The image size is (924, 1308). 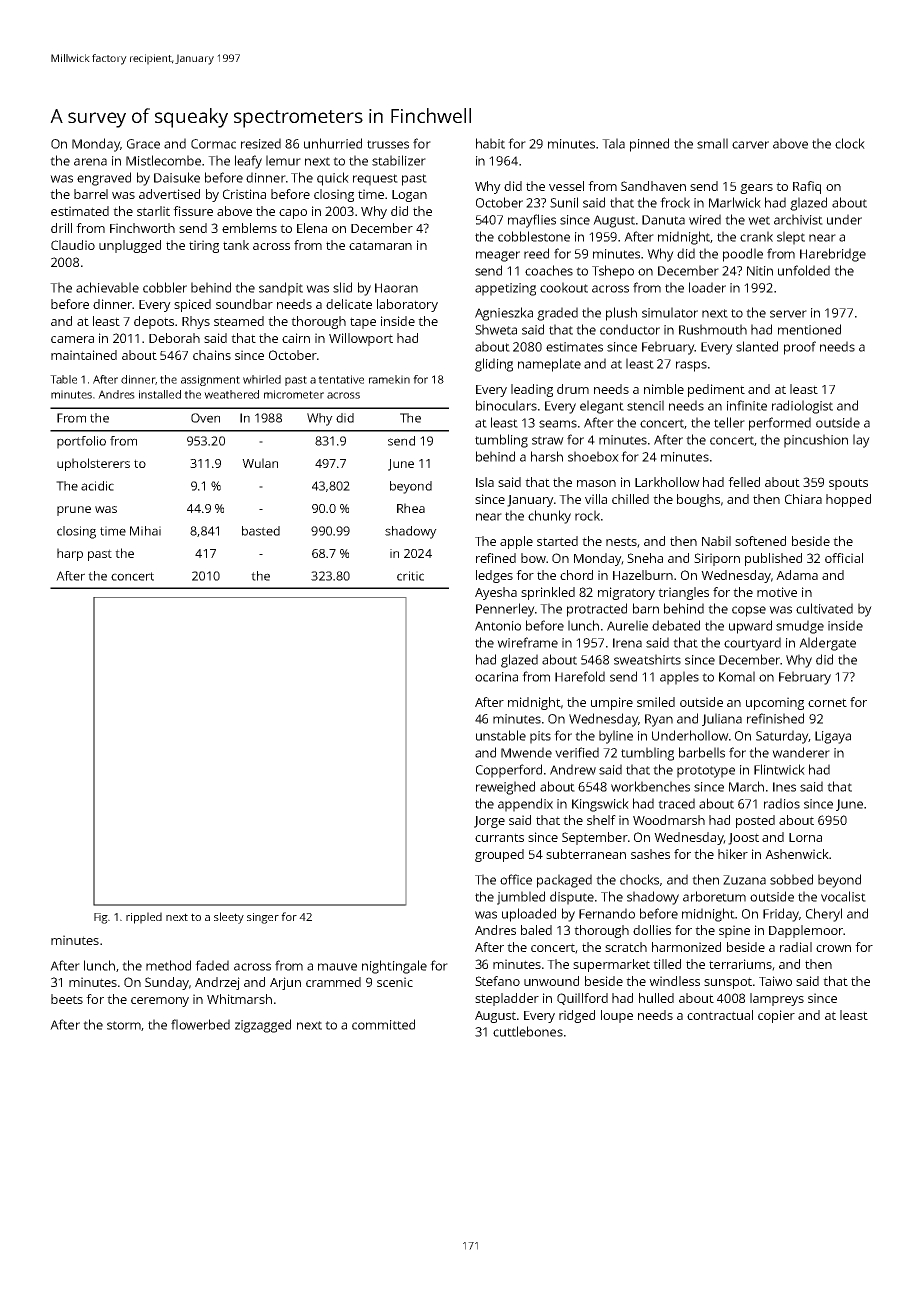 I want to click on Copperford, so click(x=509, y=771).
